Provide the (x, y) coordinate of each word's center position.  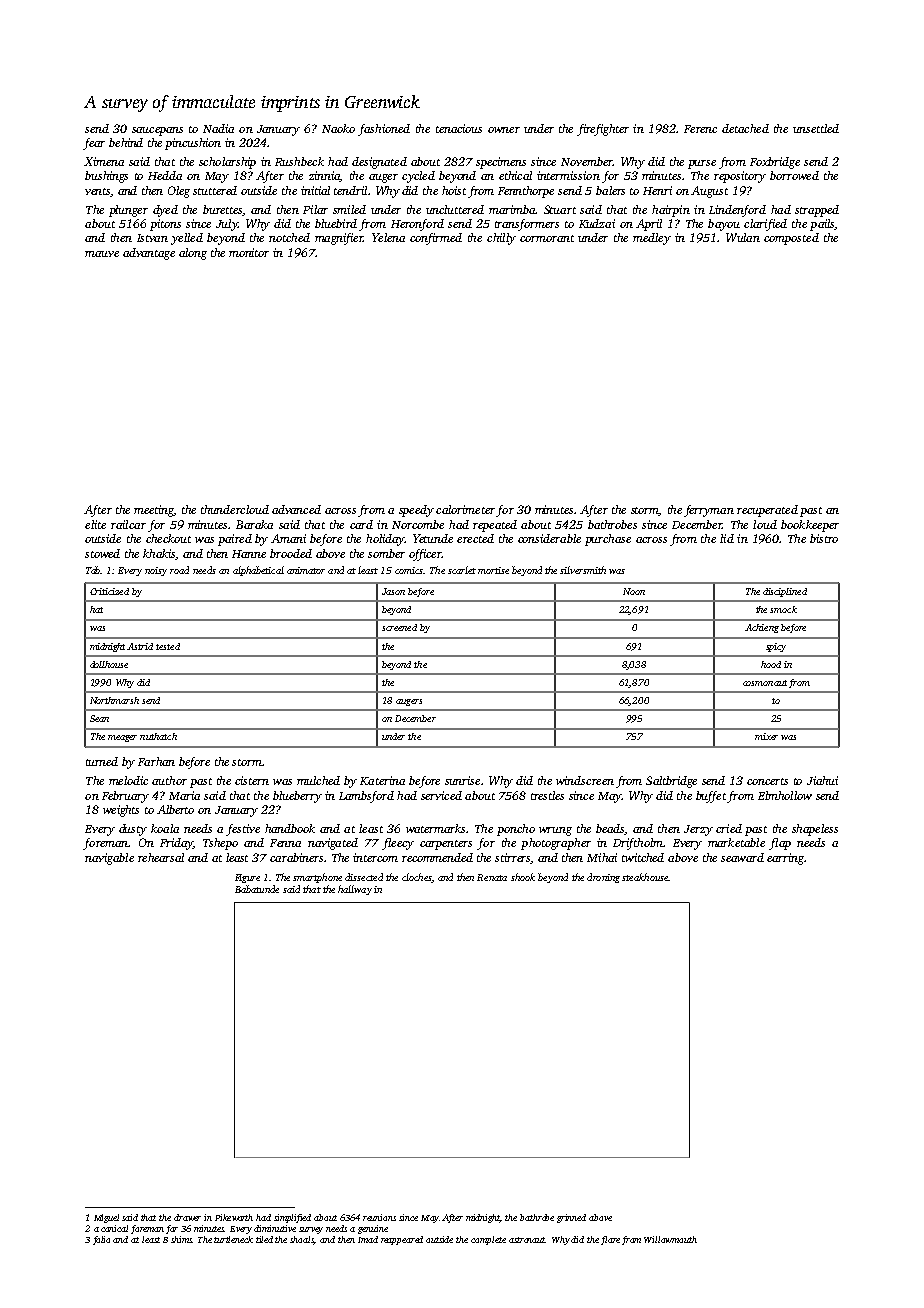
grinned (571, 1218)
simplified (292, 1218)
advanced (296, 509)
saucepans (157, 131)
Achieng (762, 628)
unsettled (816, 128)
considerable (549, 538)
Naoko (338, 128)
